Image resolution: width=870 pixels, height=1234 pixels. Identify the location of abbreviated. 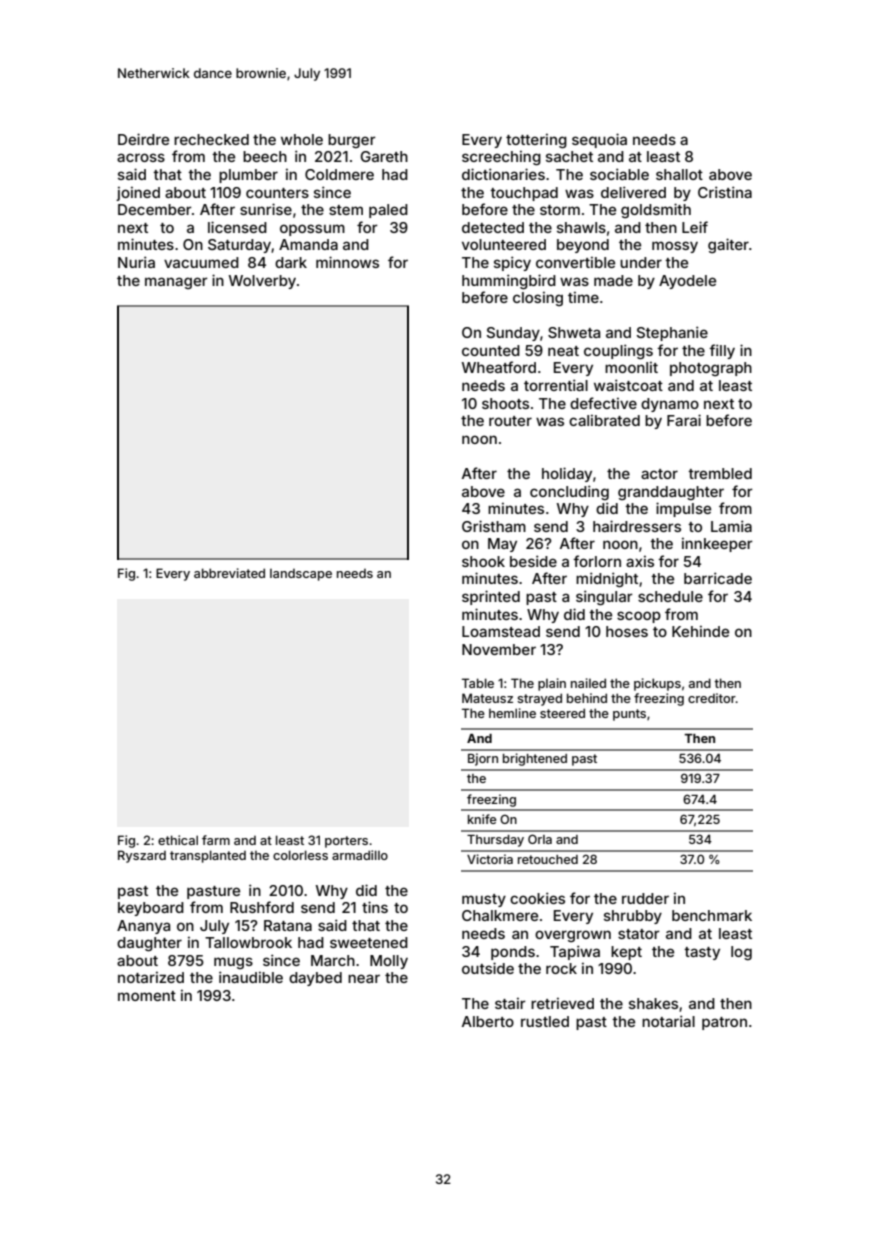
(229, 573).
